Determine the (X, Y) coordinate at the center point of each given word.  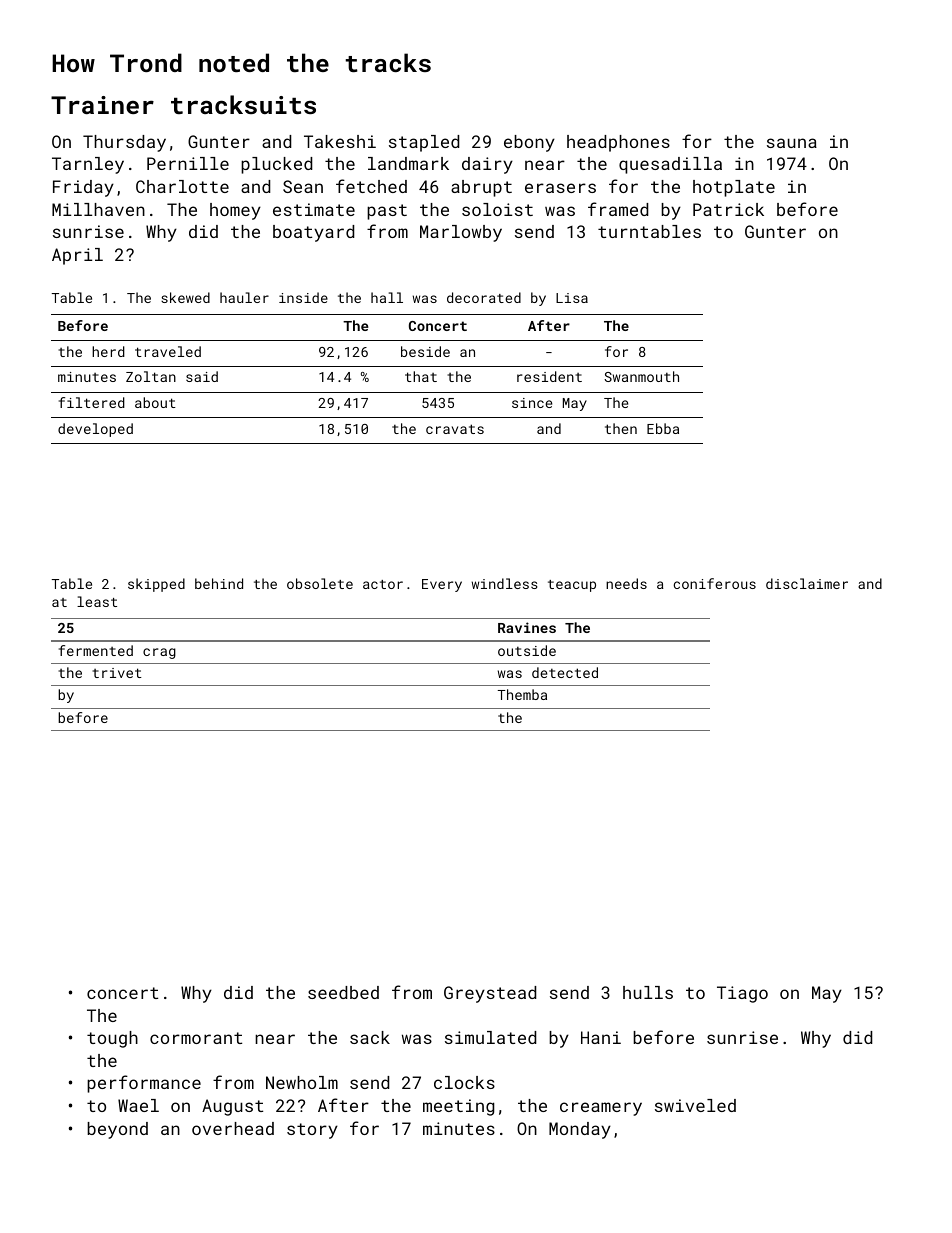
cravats (455, 429)
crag (159, 653)
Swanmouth (641, 376)
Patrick (728, 209)
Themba (522, 694)
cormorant (196, 1038)
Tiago (742, 994)
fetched (371, 186)
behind (219, 583)
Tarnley (88, 165)
